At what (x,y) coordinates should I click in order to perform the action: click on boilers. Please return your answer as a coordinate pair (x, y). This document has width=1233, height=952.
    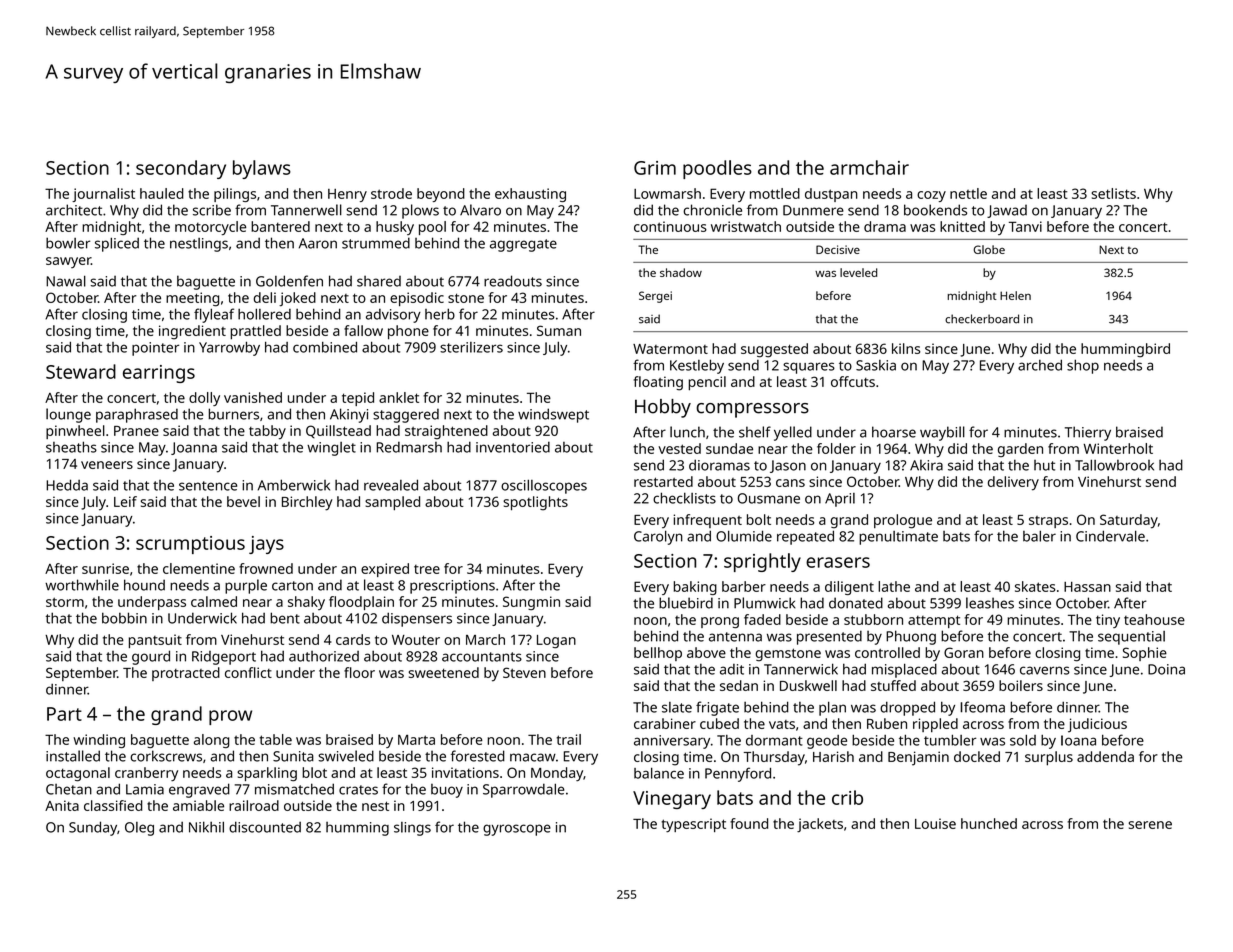
    Looking at the image, I should click on (1021, 685).
